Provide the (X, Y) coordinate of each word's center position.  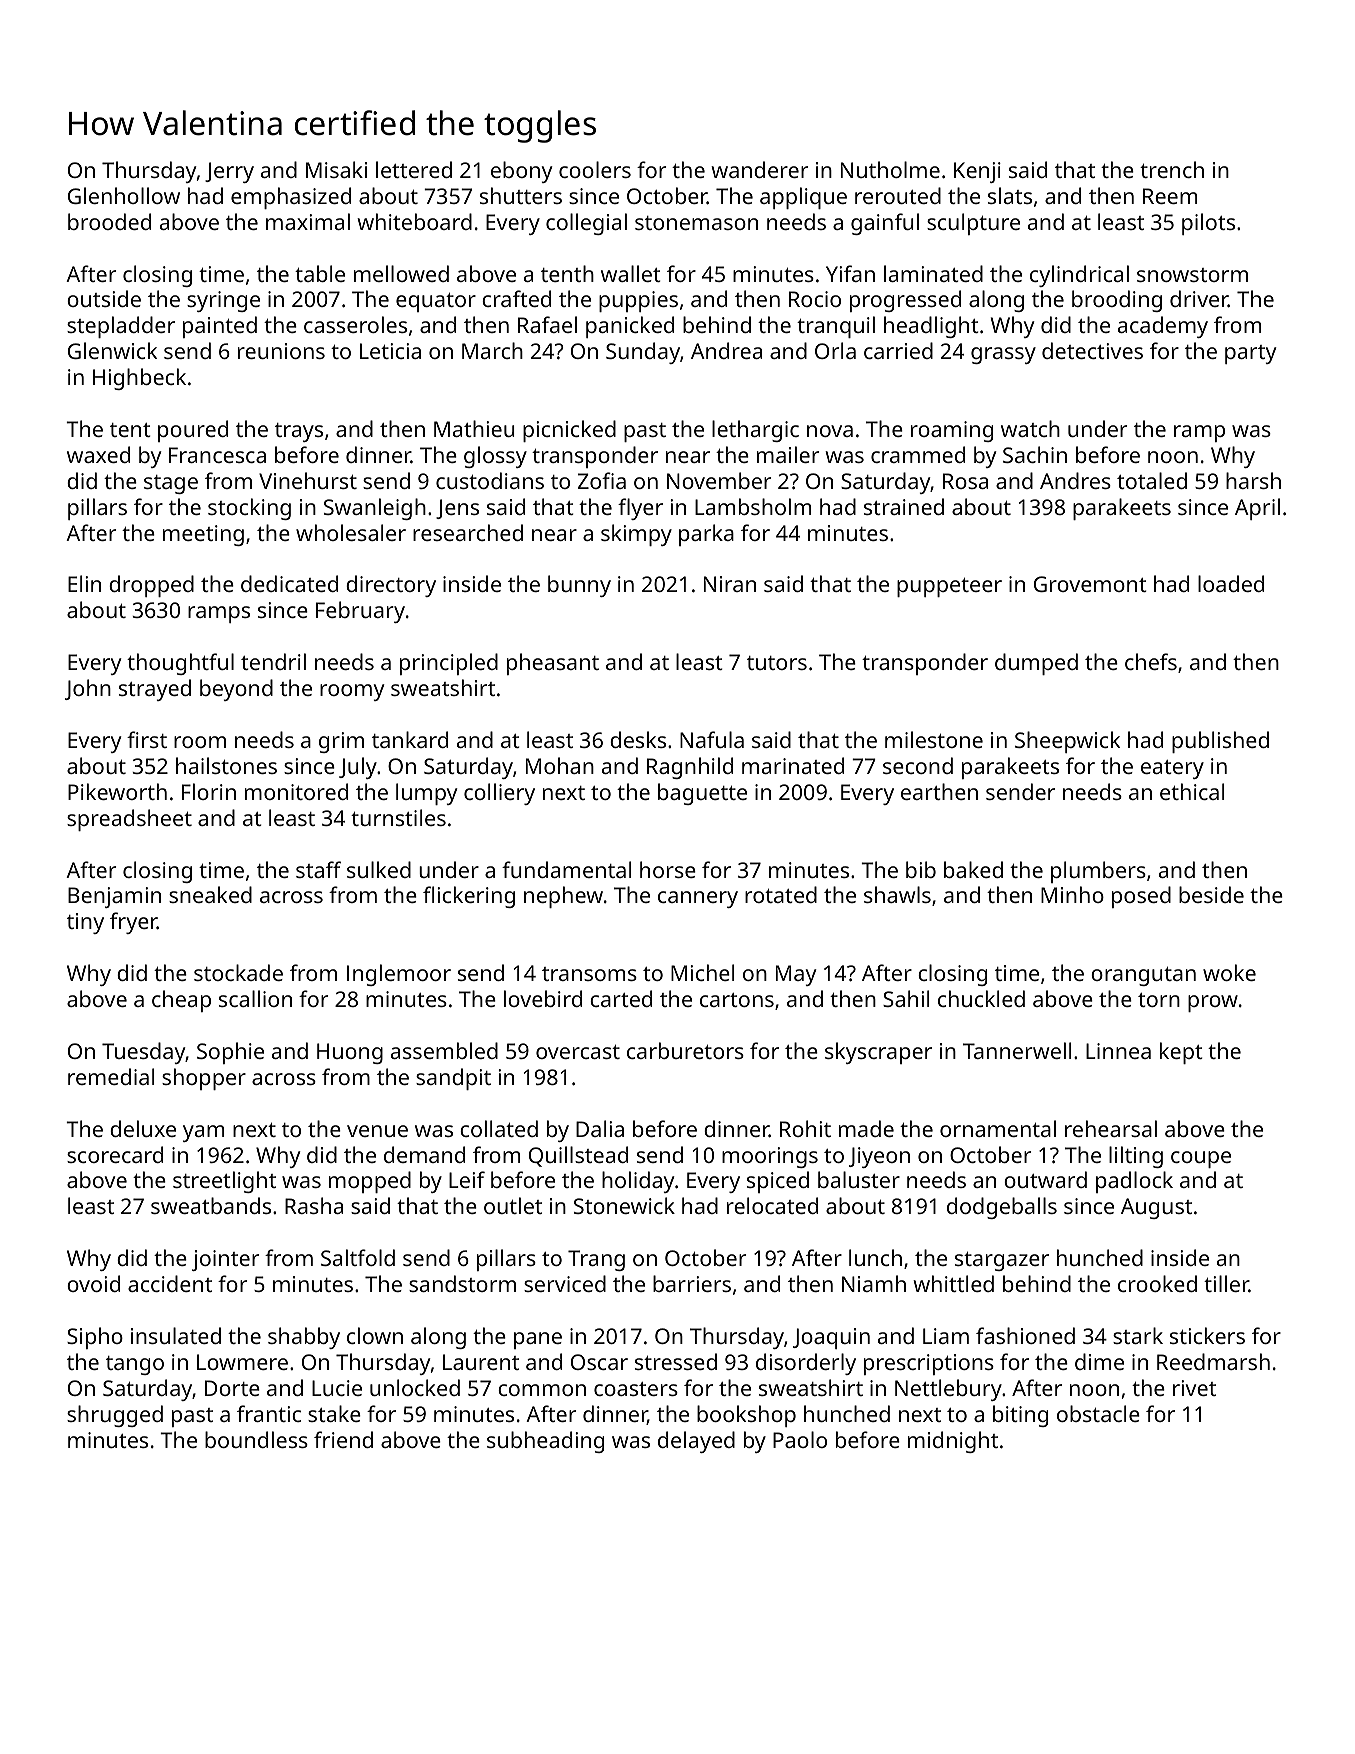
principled (449, 664)
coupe (1201, 1159)
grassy (1003, 355)
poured (193, 431)
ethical (1192, 791)
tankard (410, 739)
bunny (579, 586)
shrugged (115, 1416)
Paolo (800, 1439)
